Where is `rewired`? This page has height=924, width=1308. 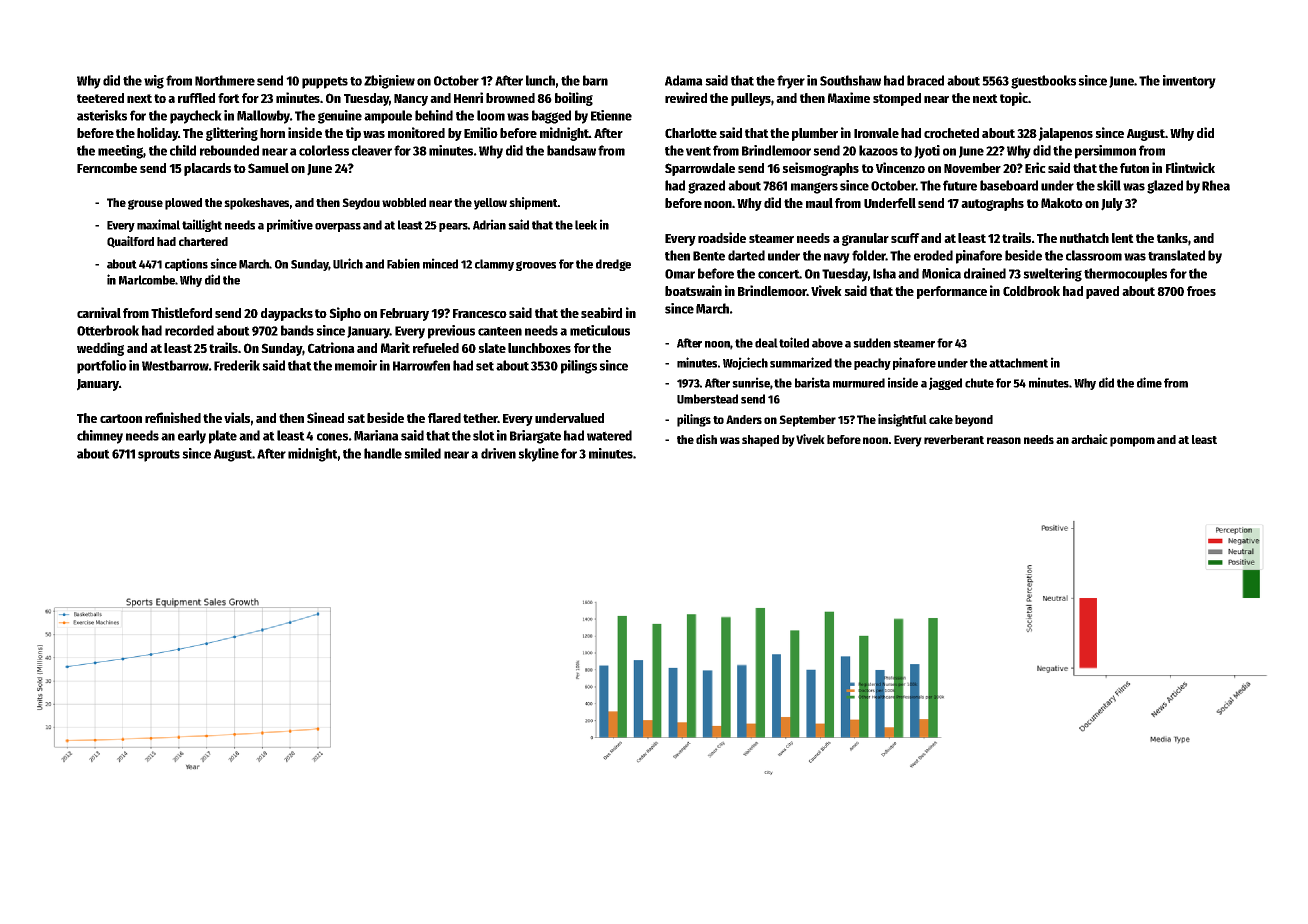
rewired is located at coordinates (686, 97).
